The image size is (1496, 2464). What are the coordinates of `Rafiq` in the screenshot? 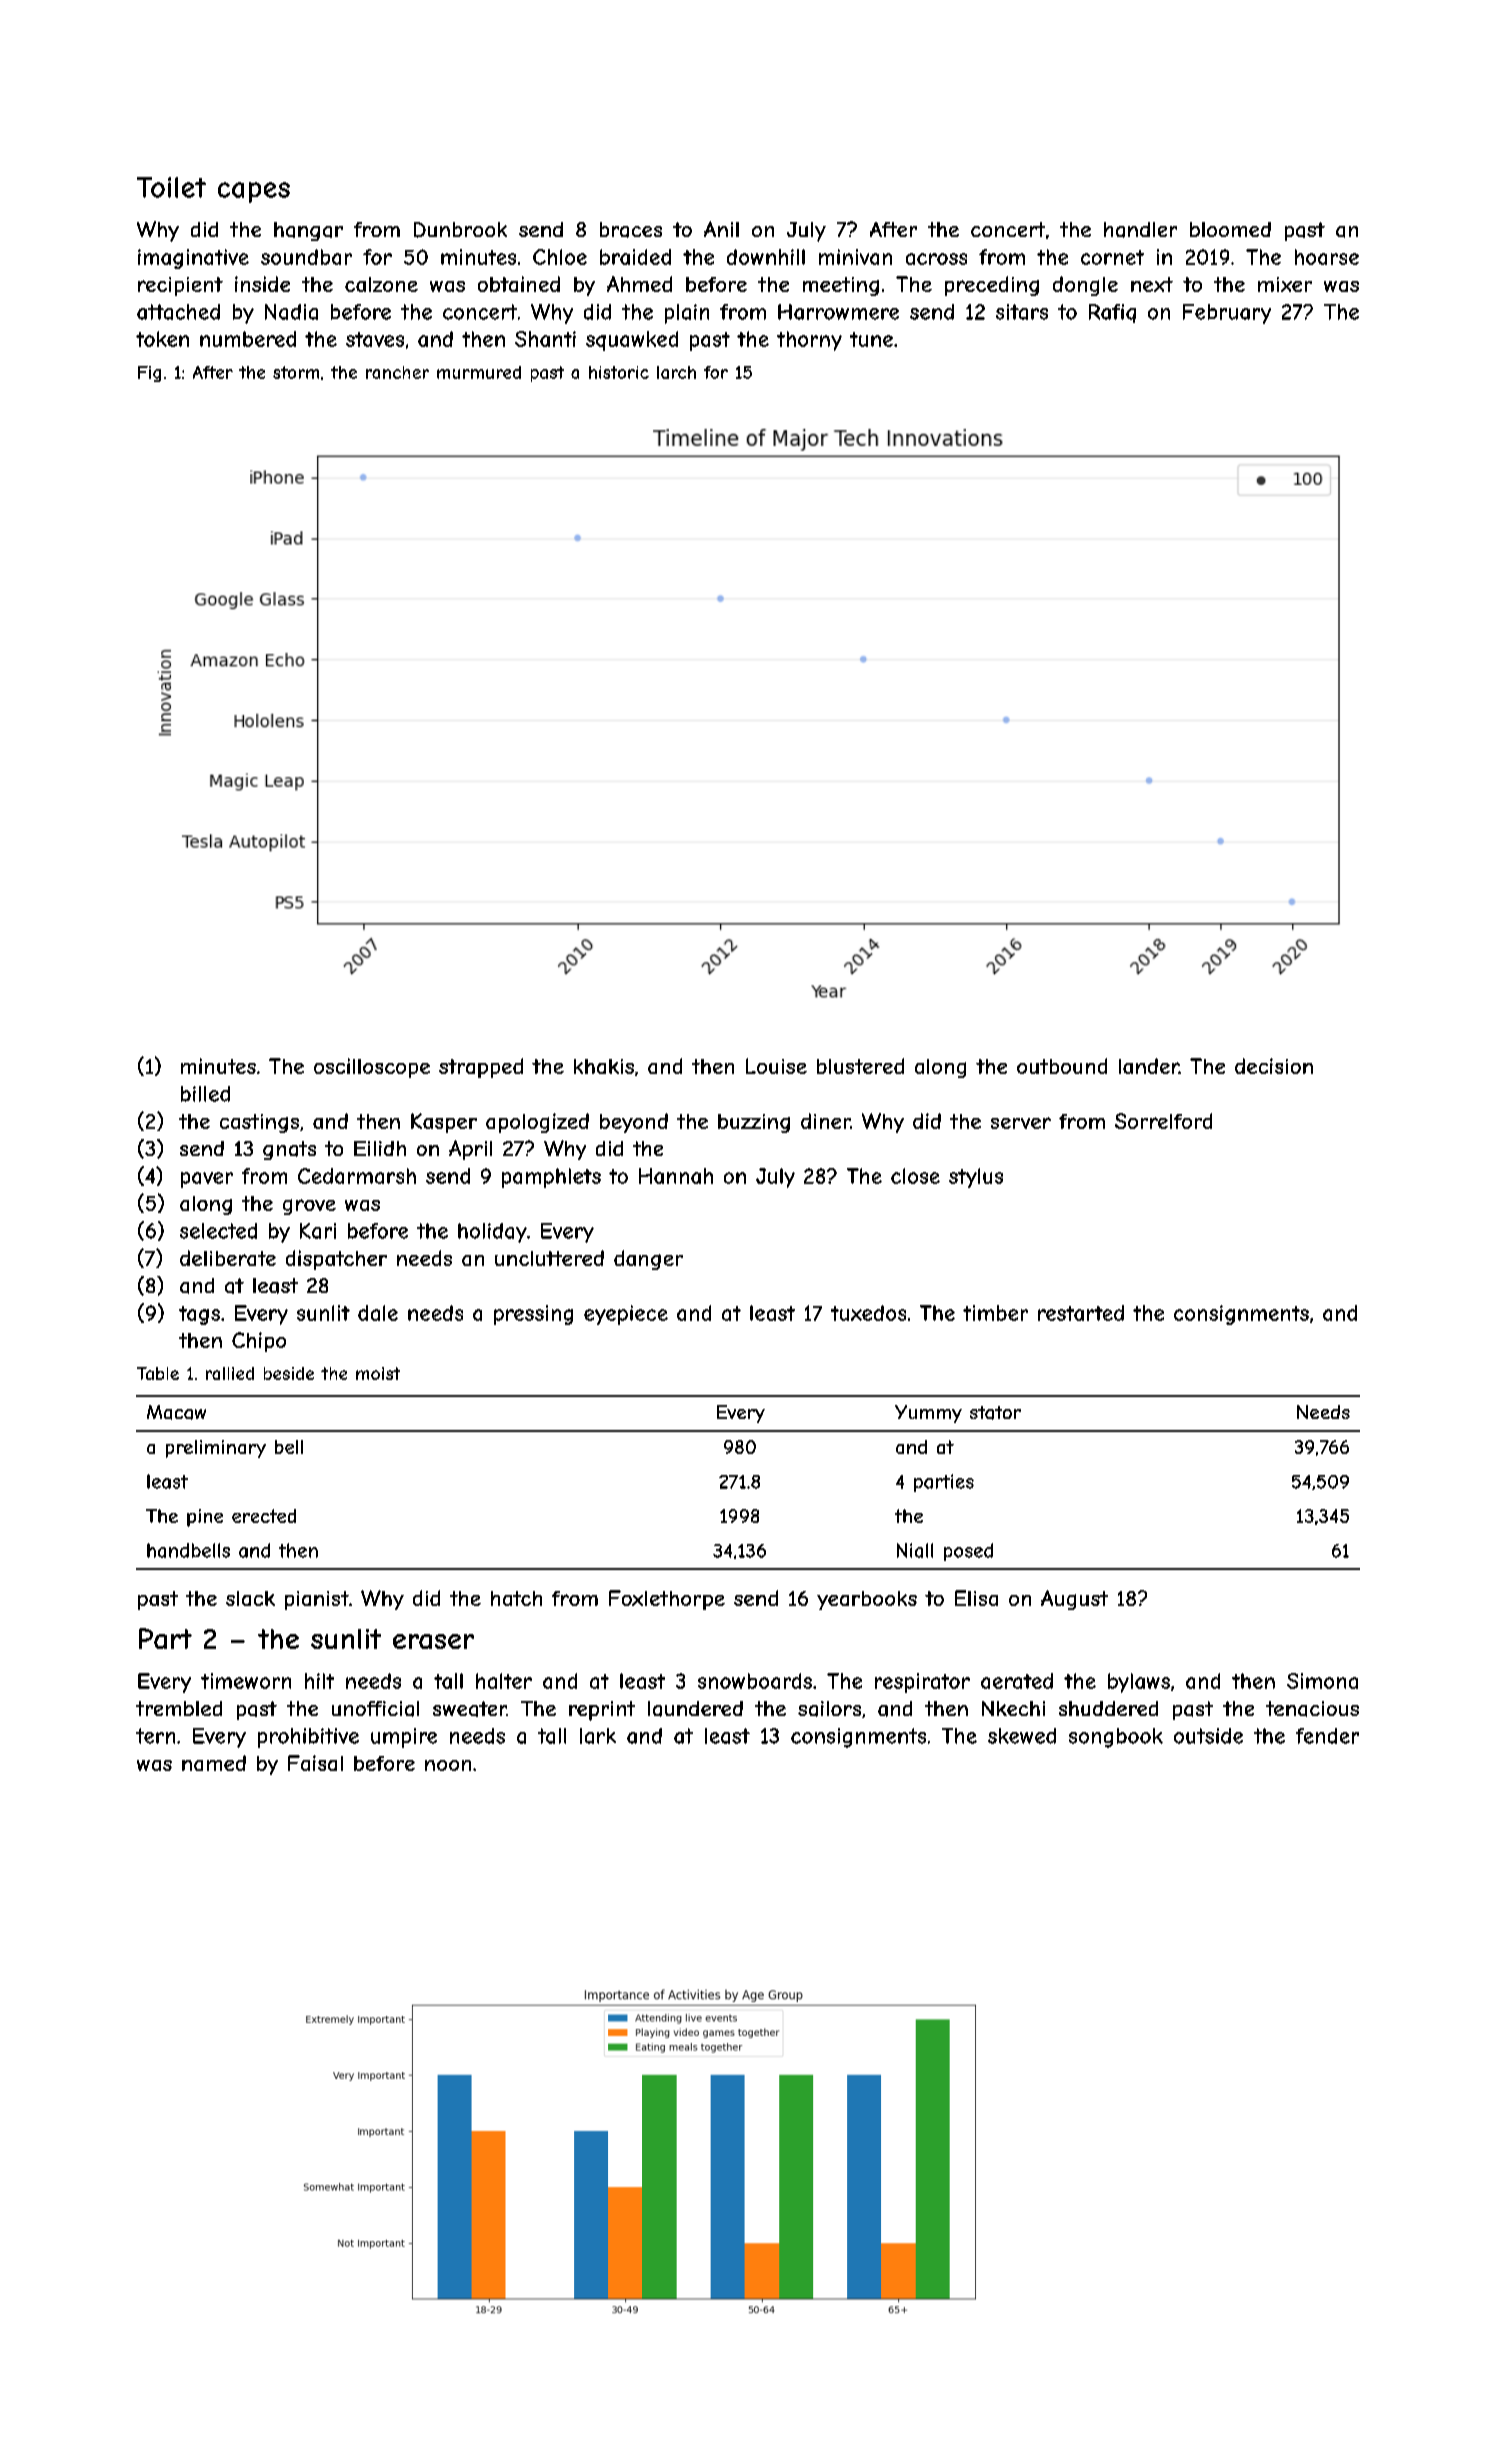 It's located at (1112, 313).
